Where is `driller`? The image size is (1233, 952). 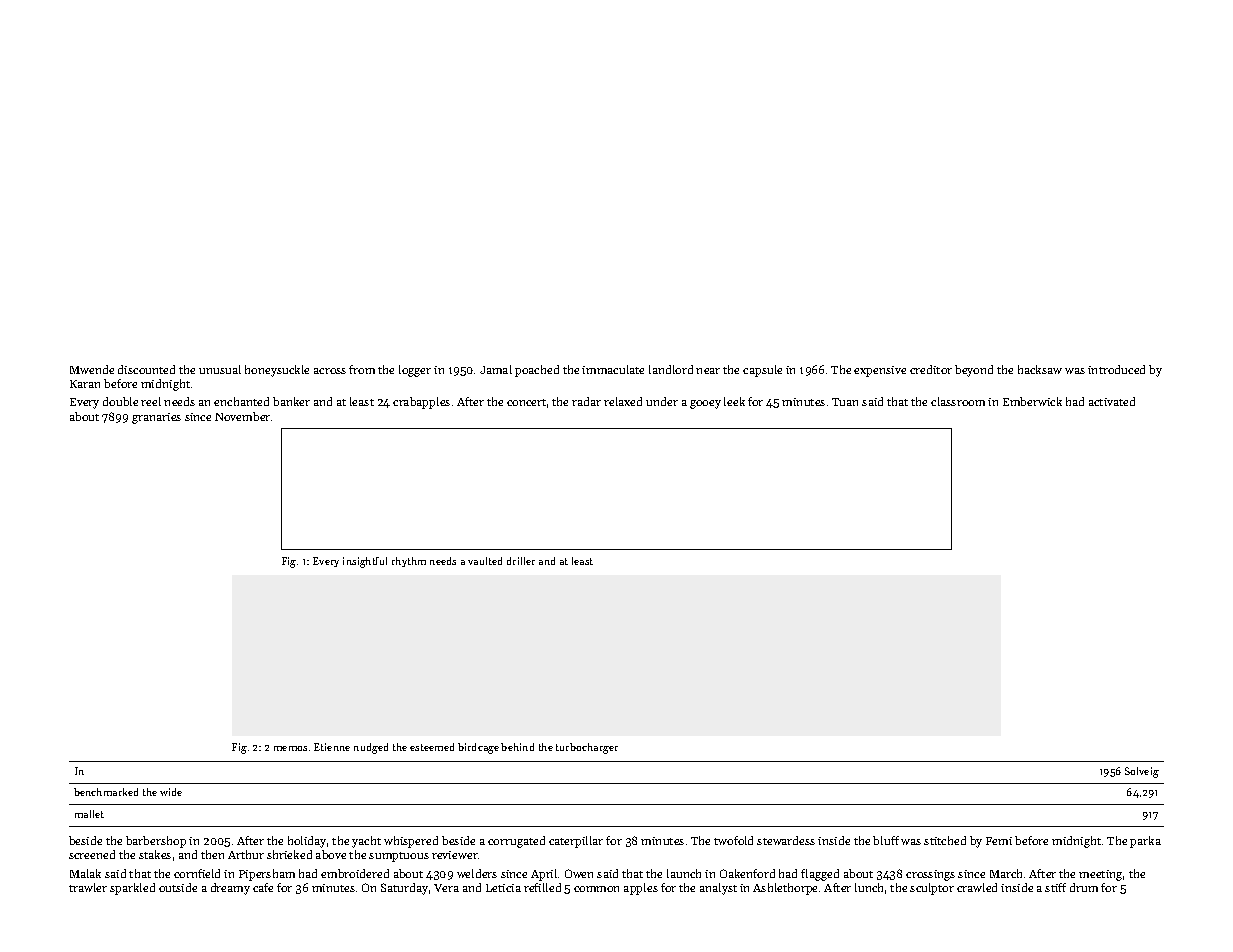 driller is located at coordinates (521, 561).
